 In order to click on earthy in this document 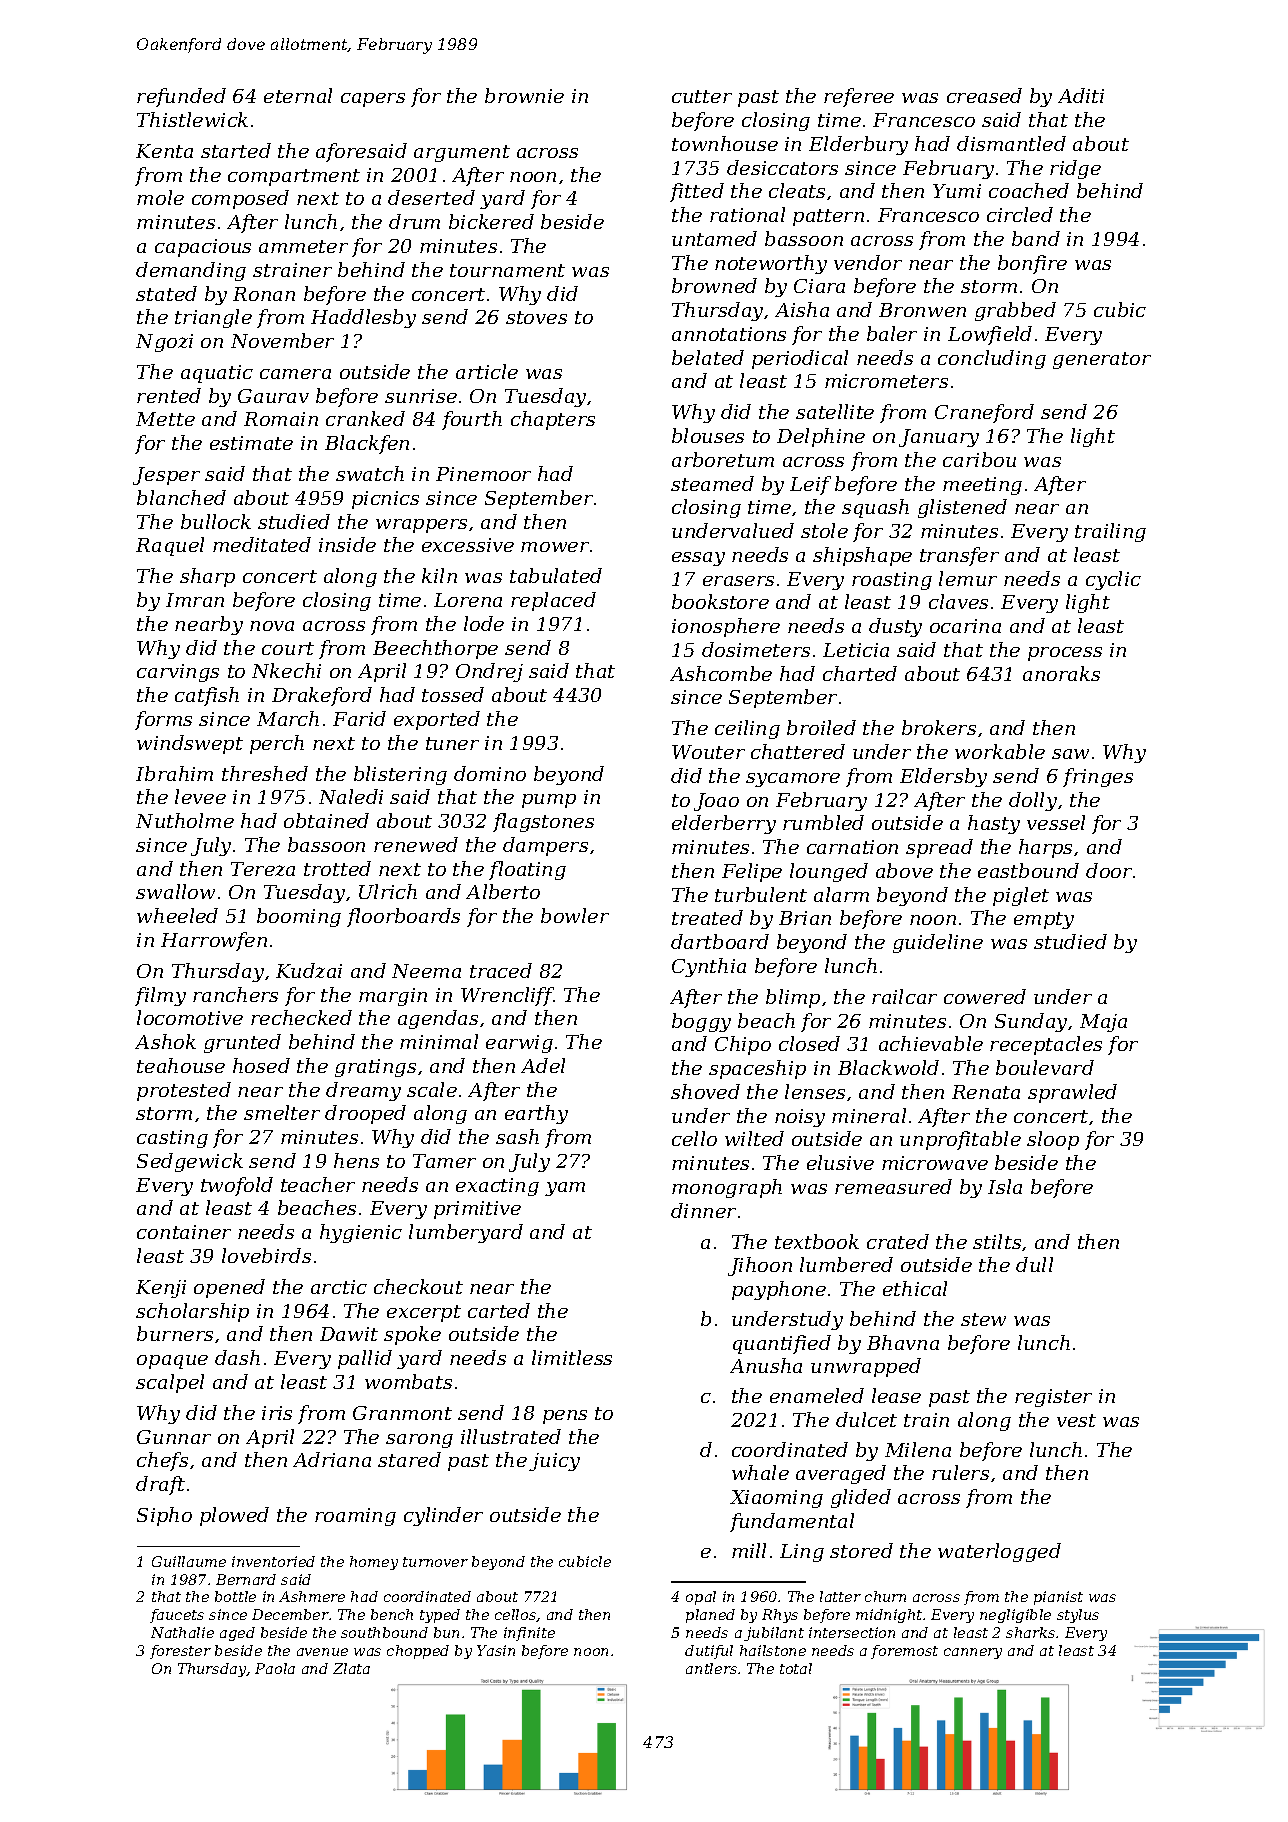, I will do `click(536, 1114)`.
